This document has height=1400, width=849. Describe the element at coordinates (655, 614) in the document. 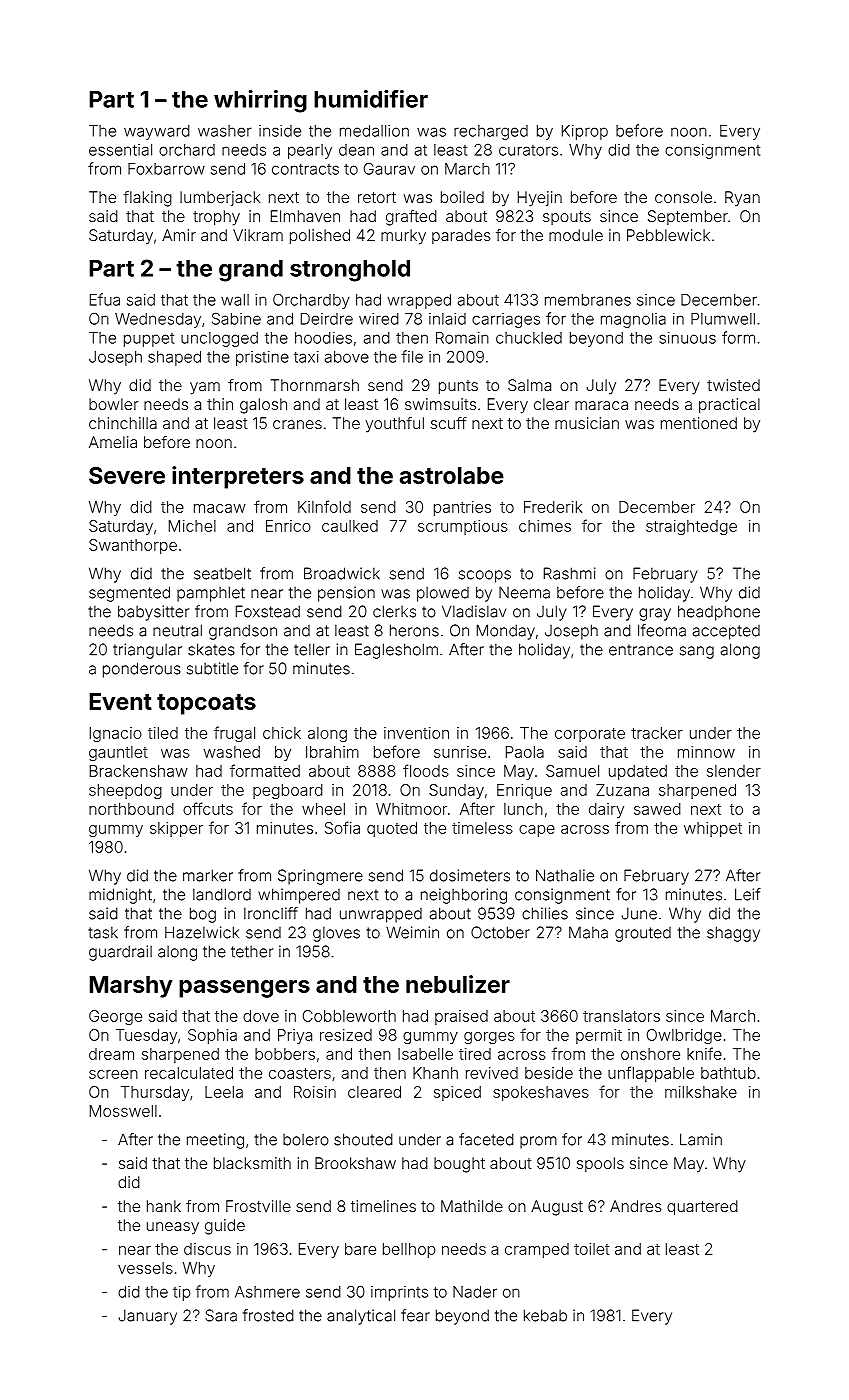

I see `gray` at that location.
